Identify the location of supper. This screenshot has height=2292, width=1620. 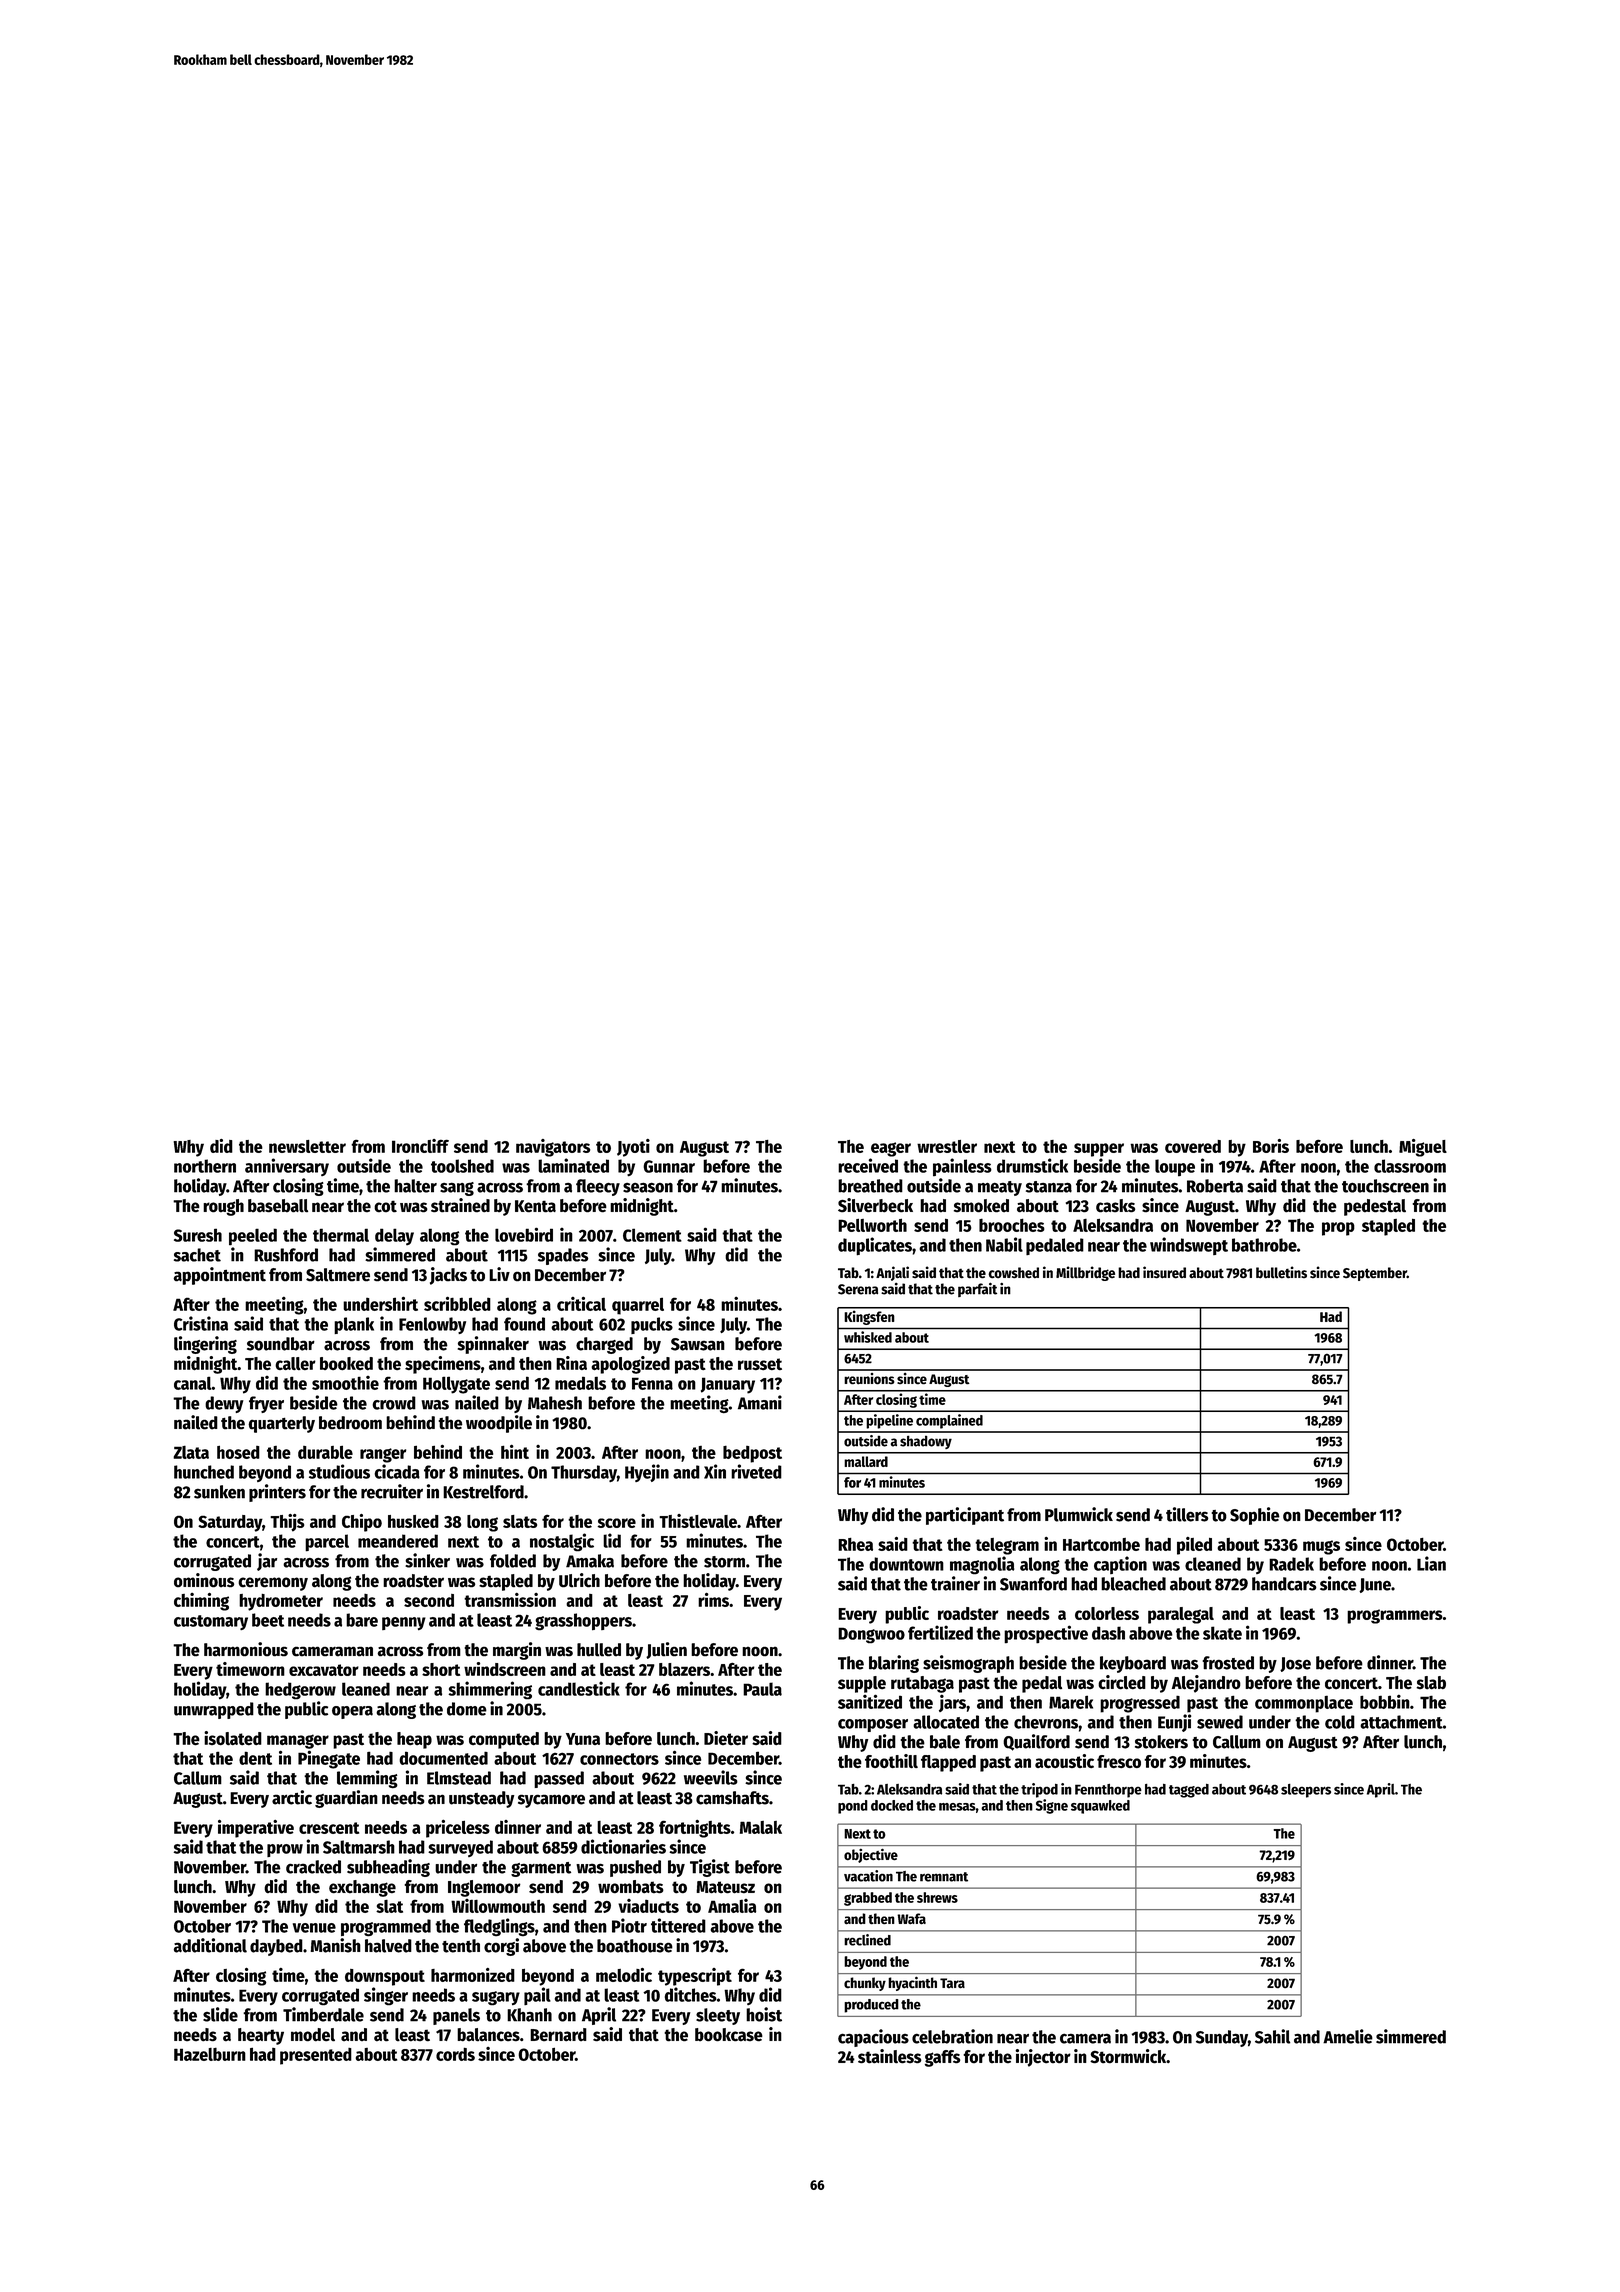
(1099, 1150).
